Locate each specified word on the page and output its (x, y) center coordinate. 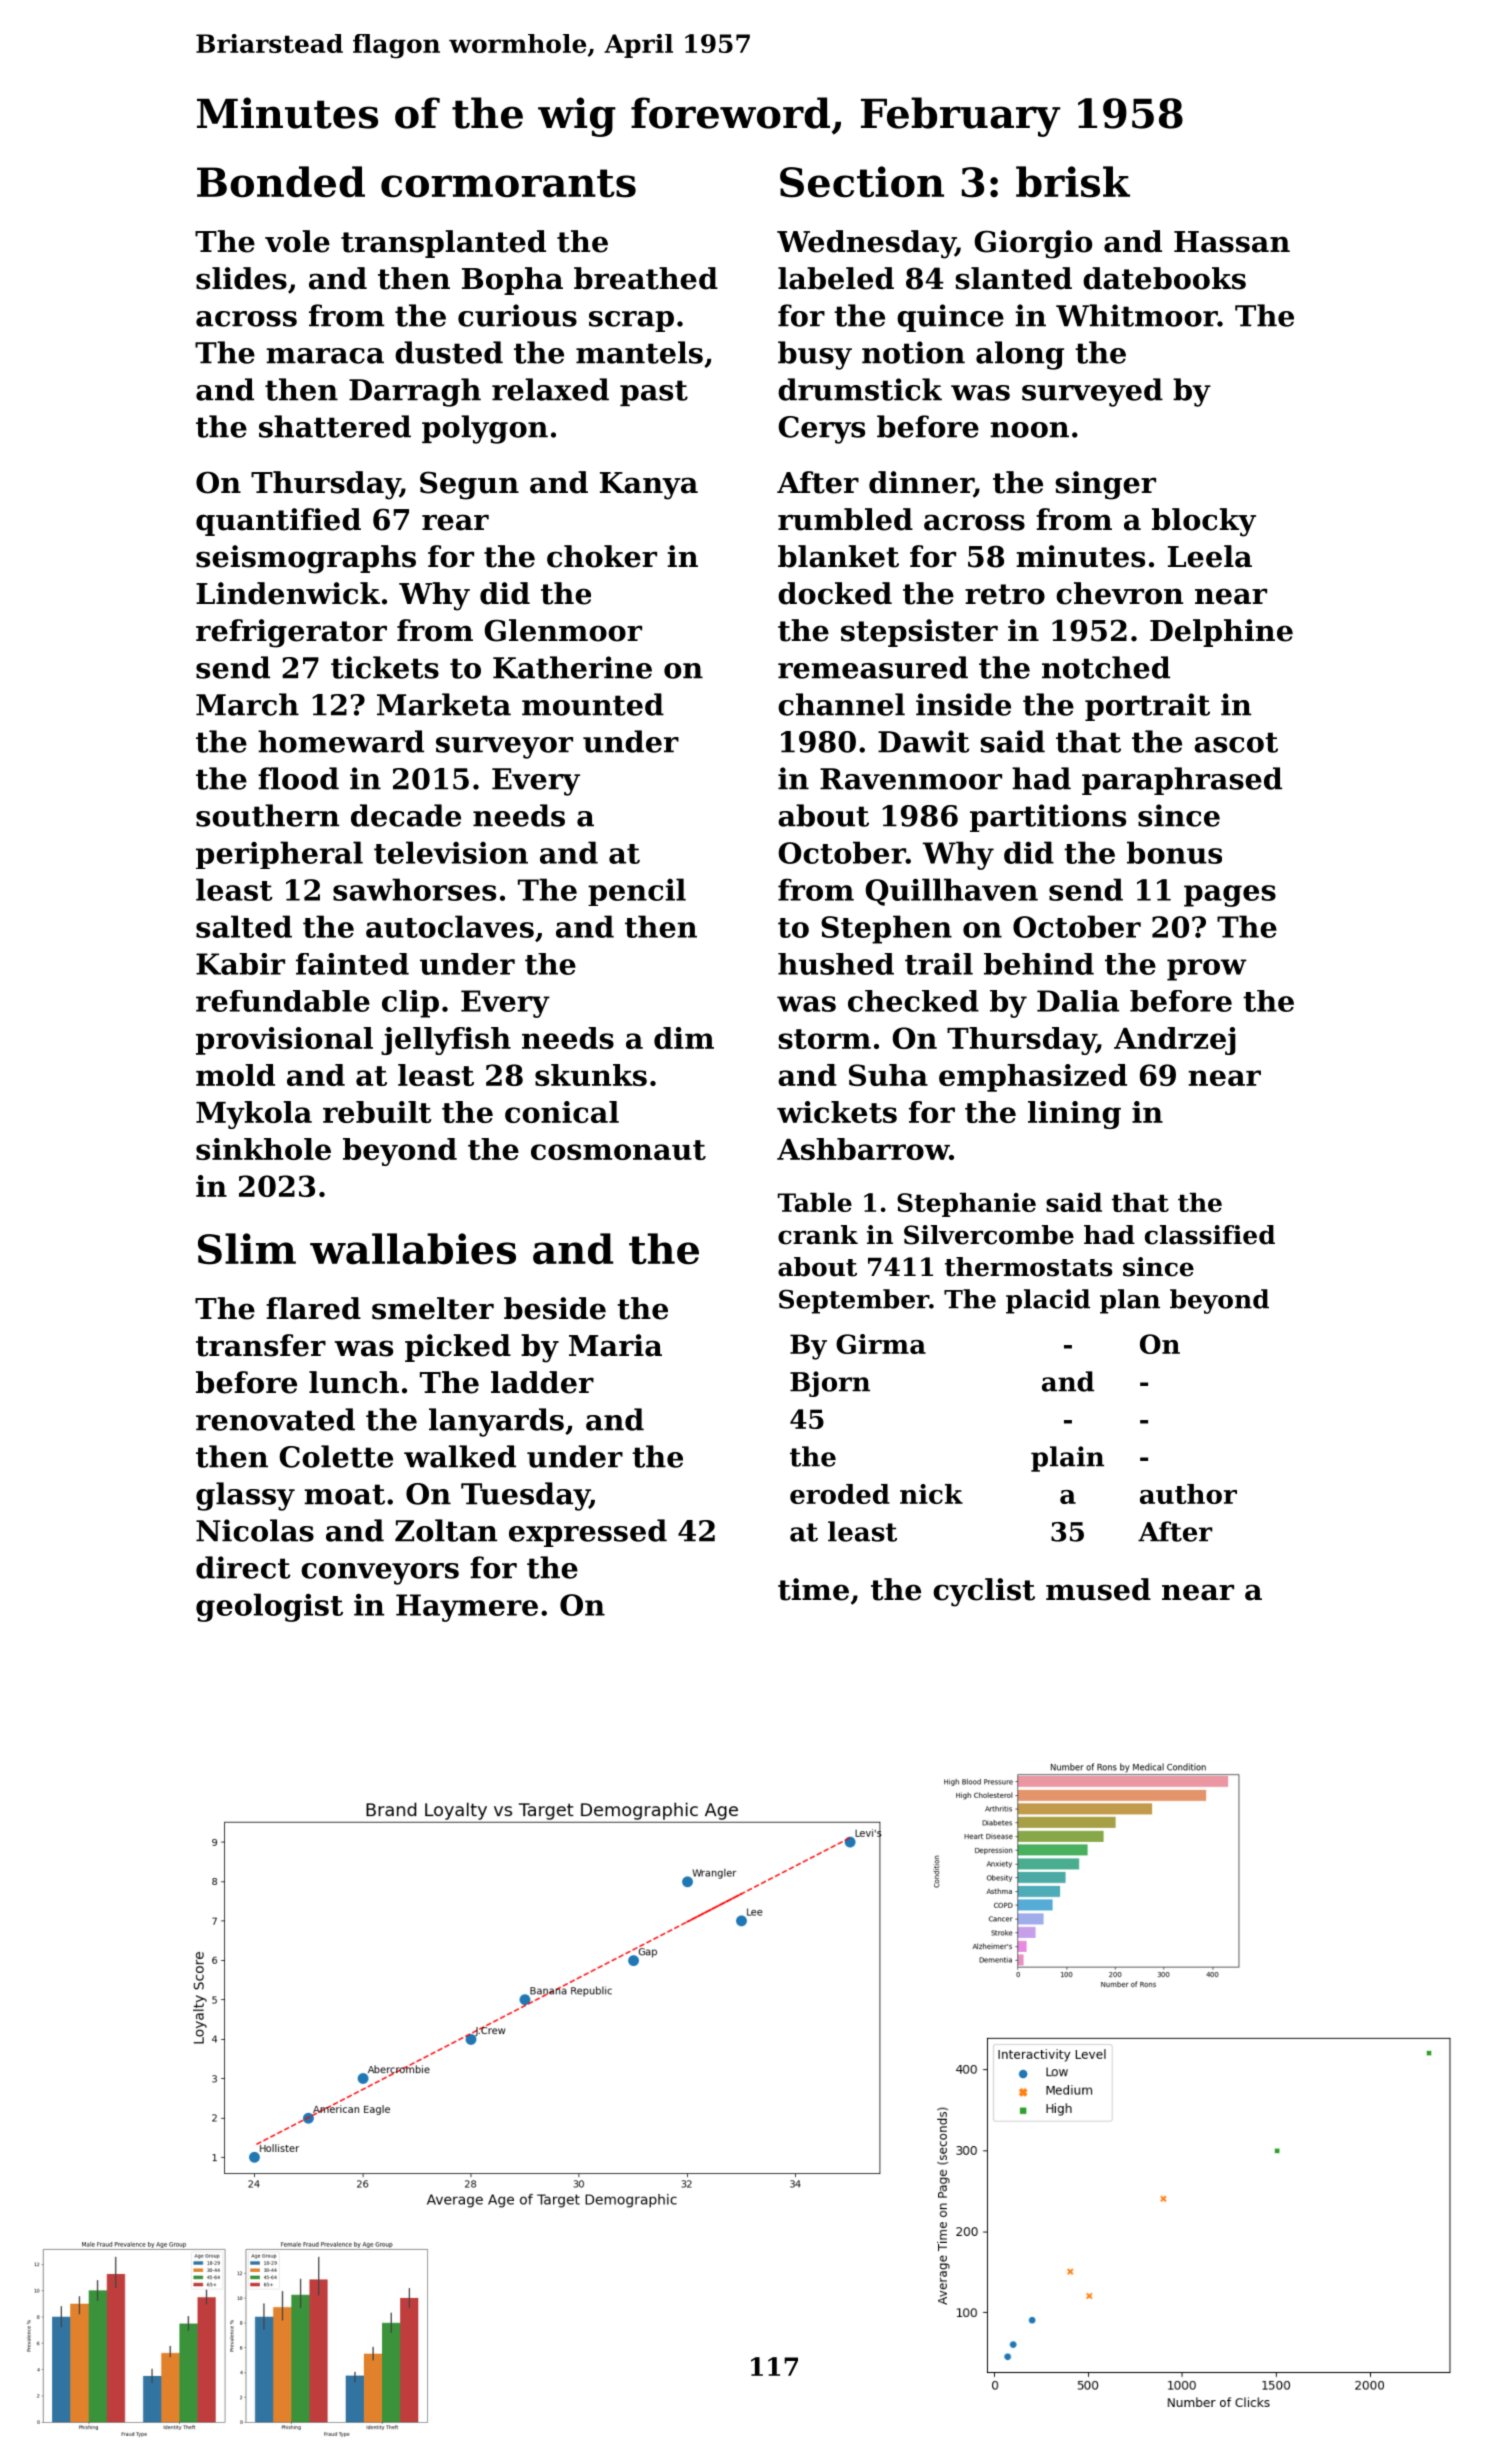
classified (1210, 1235)
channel (841, 704)
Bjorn (830, 1384)
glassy (245, 1496)
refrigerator (291, 633)
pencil (637, 892)
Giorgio (1033, 244)
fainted (352, 964)
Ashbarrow (863, 1149)
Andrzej (1175, 1041)
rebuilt (377, 1112)
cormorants (508, 183)
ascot (1236, 742)
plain (1067, 1459)
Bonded (281, 182)
